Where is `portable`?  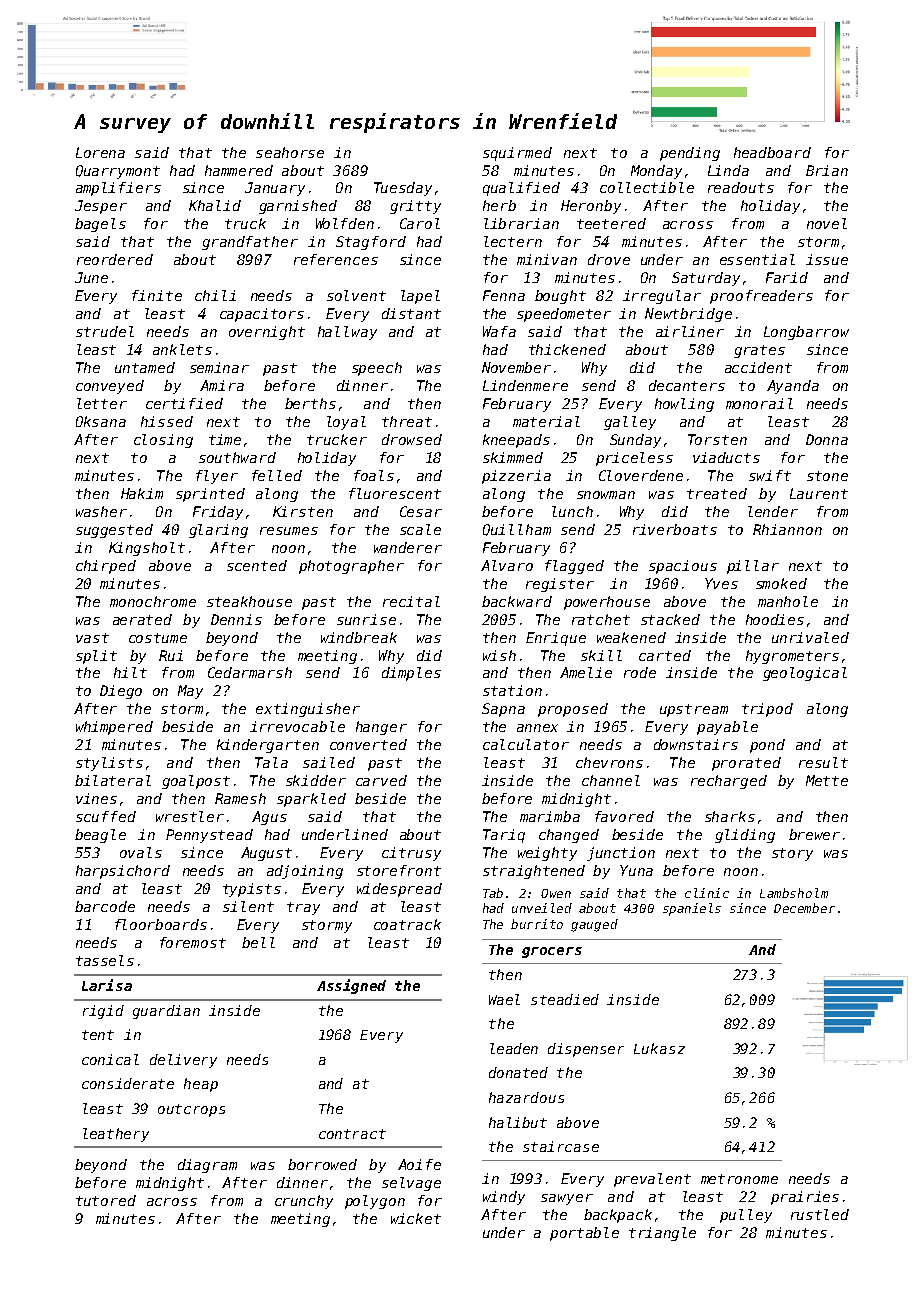 portable is located at coordinates (584, 1234).
